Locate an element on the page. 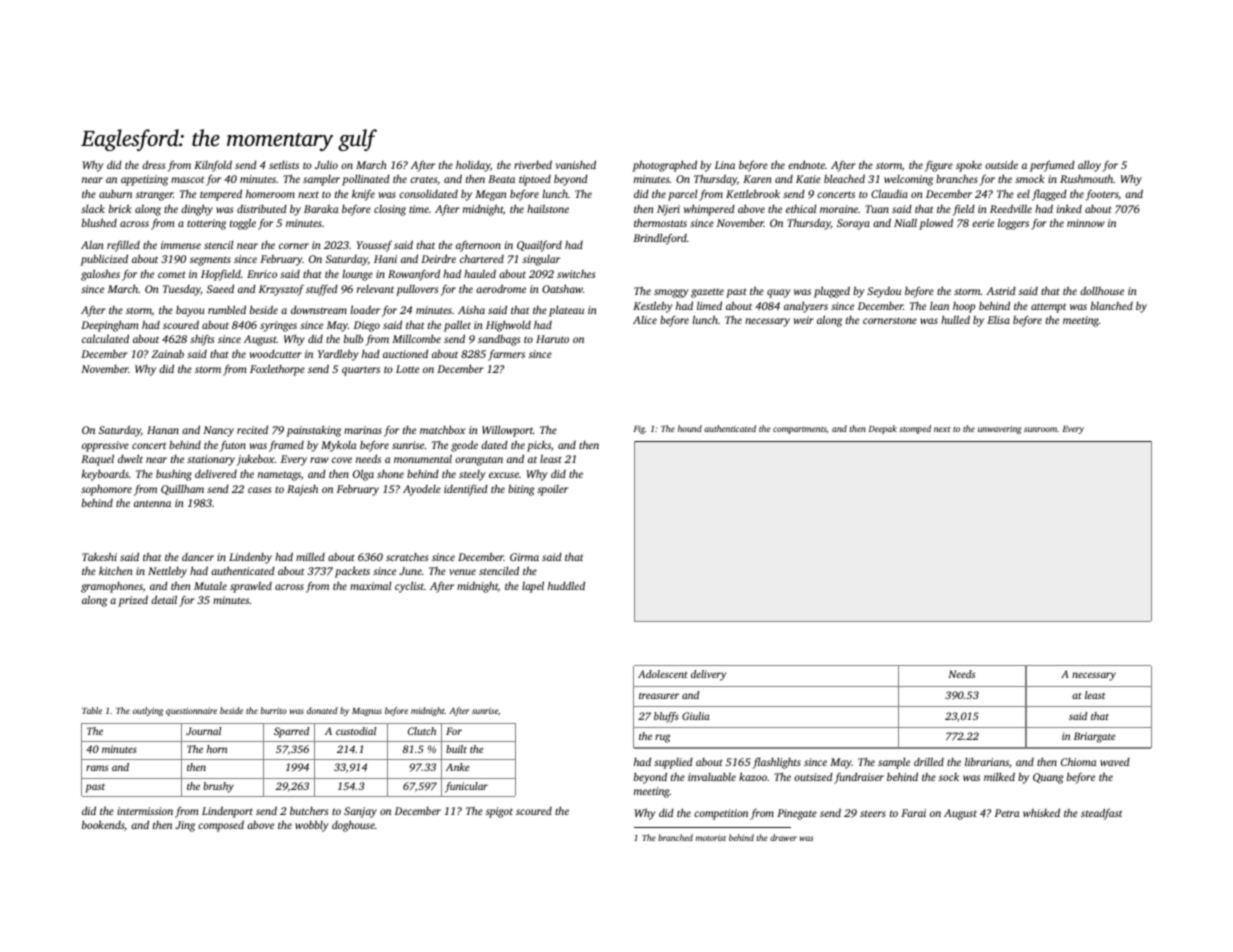  footers is located at coordinates (1102, 195).
